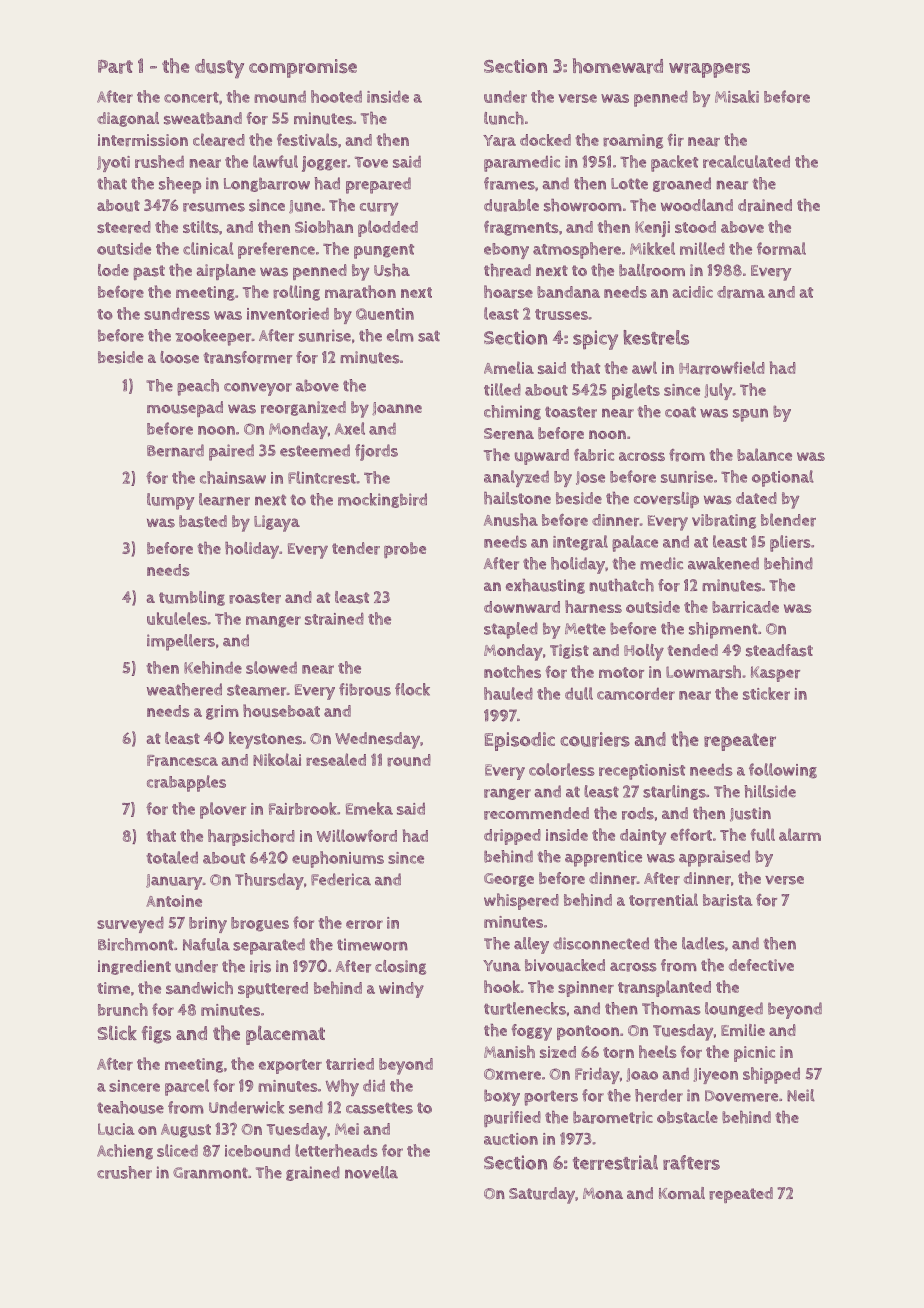  I want to click on crusher, so click(124, 1172).
